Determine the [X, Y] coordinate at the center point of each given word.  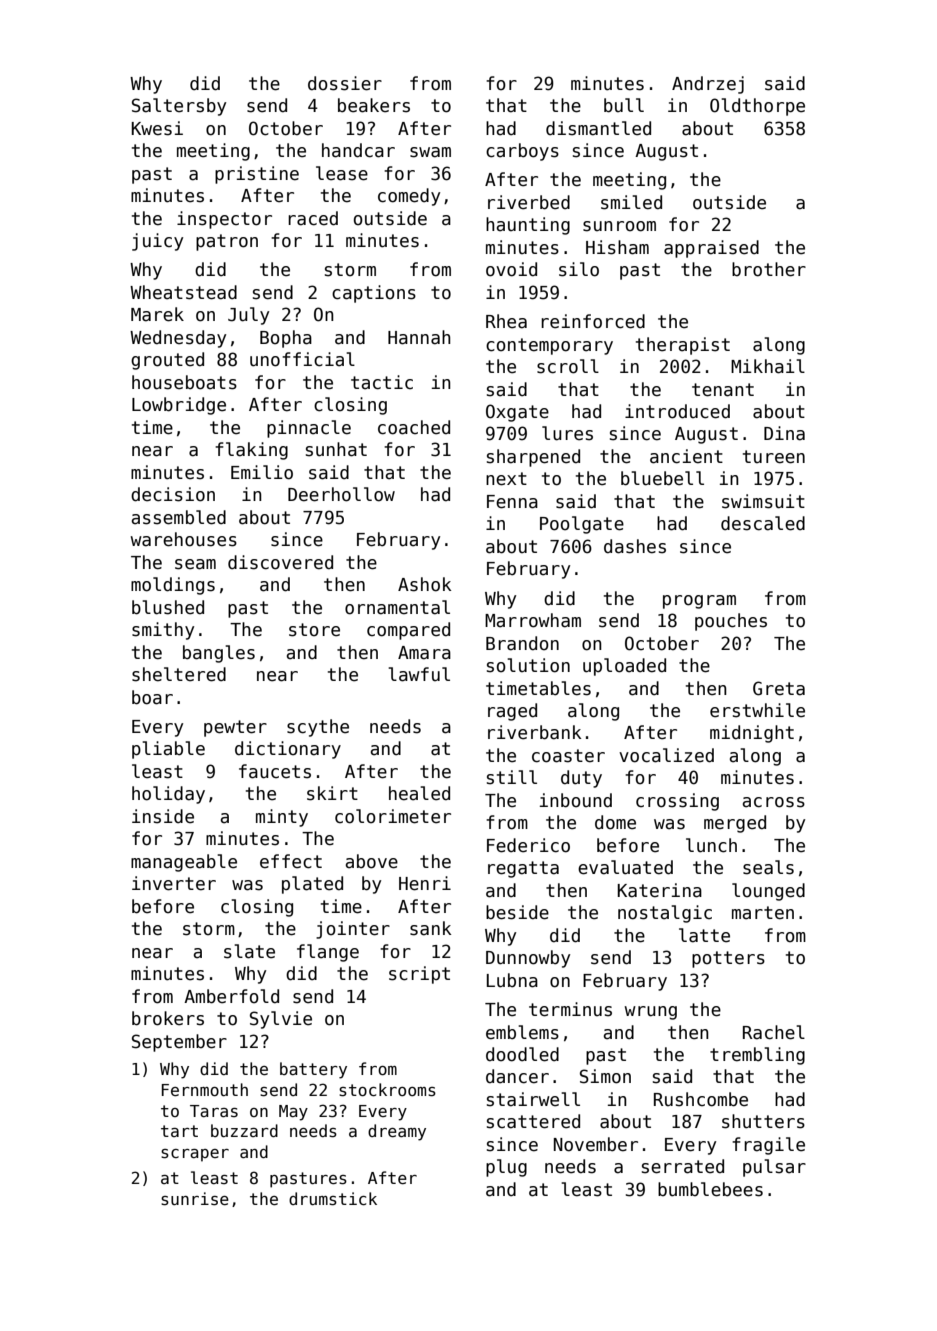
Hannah [419, 337]
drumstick [333, 1199]
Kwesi [157, 128]
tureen [774, 457]
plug [506, 1168]
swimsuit [763, 501]
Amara [424, 653]
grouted [167, 361]
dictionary [288, 750]
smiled [631, 202]
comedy [409, 197]
